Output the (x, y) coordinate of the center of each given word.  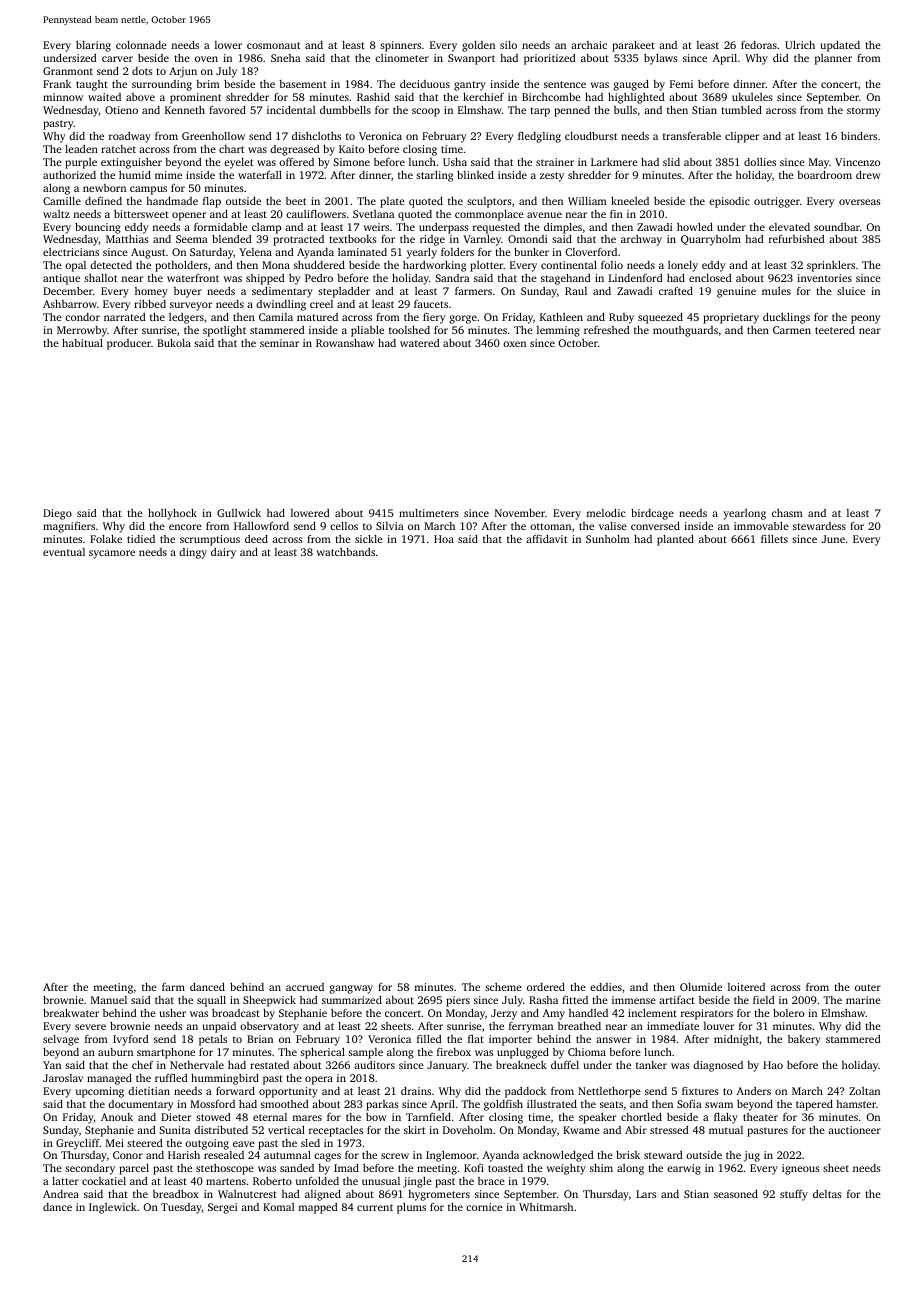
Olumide (701, 987)
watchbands (345, 552)
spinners (400, 46)
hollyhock (172, 514)
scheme (503, 987)
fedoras (759, 45)
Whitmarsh (546, 1207)
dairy (223, 553)
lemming (558, 331)
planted (675, 540)
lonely (683, 266)
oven (206, 59)
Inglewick (113, 1208)
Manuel (109, 1000)
